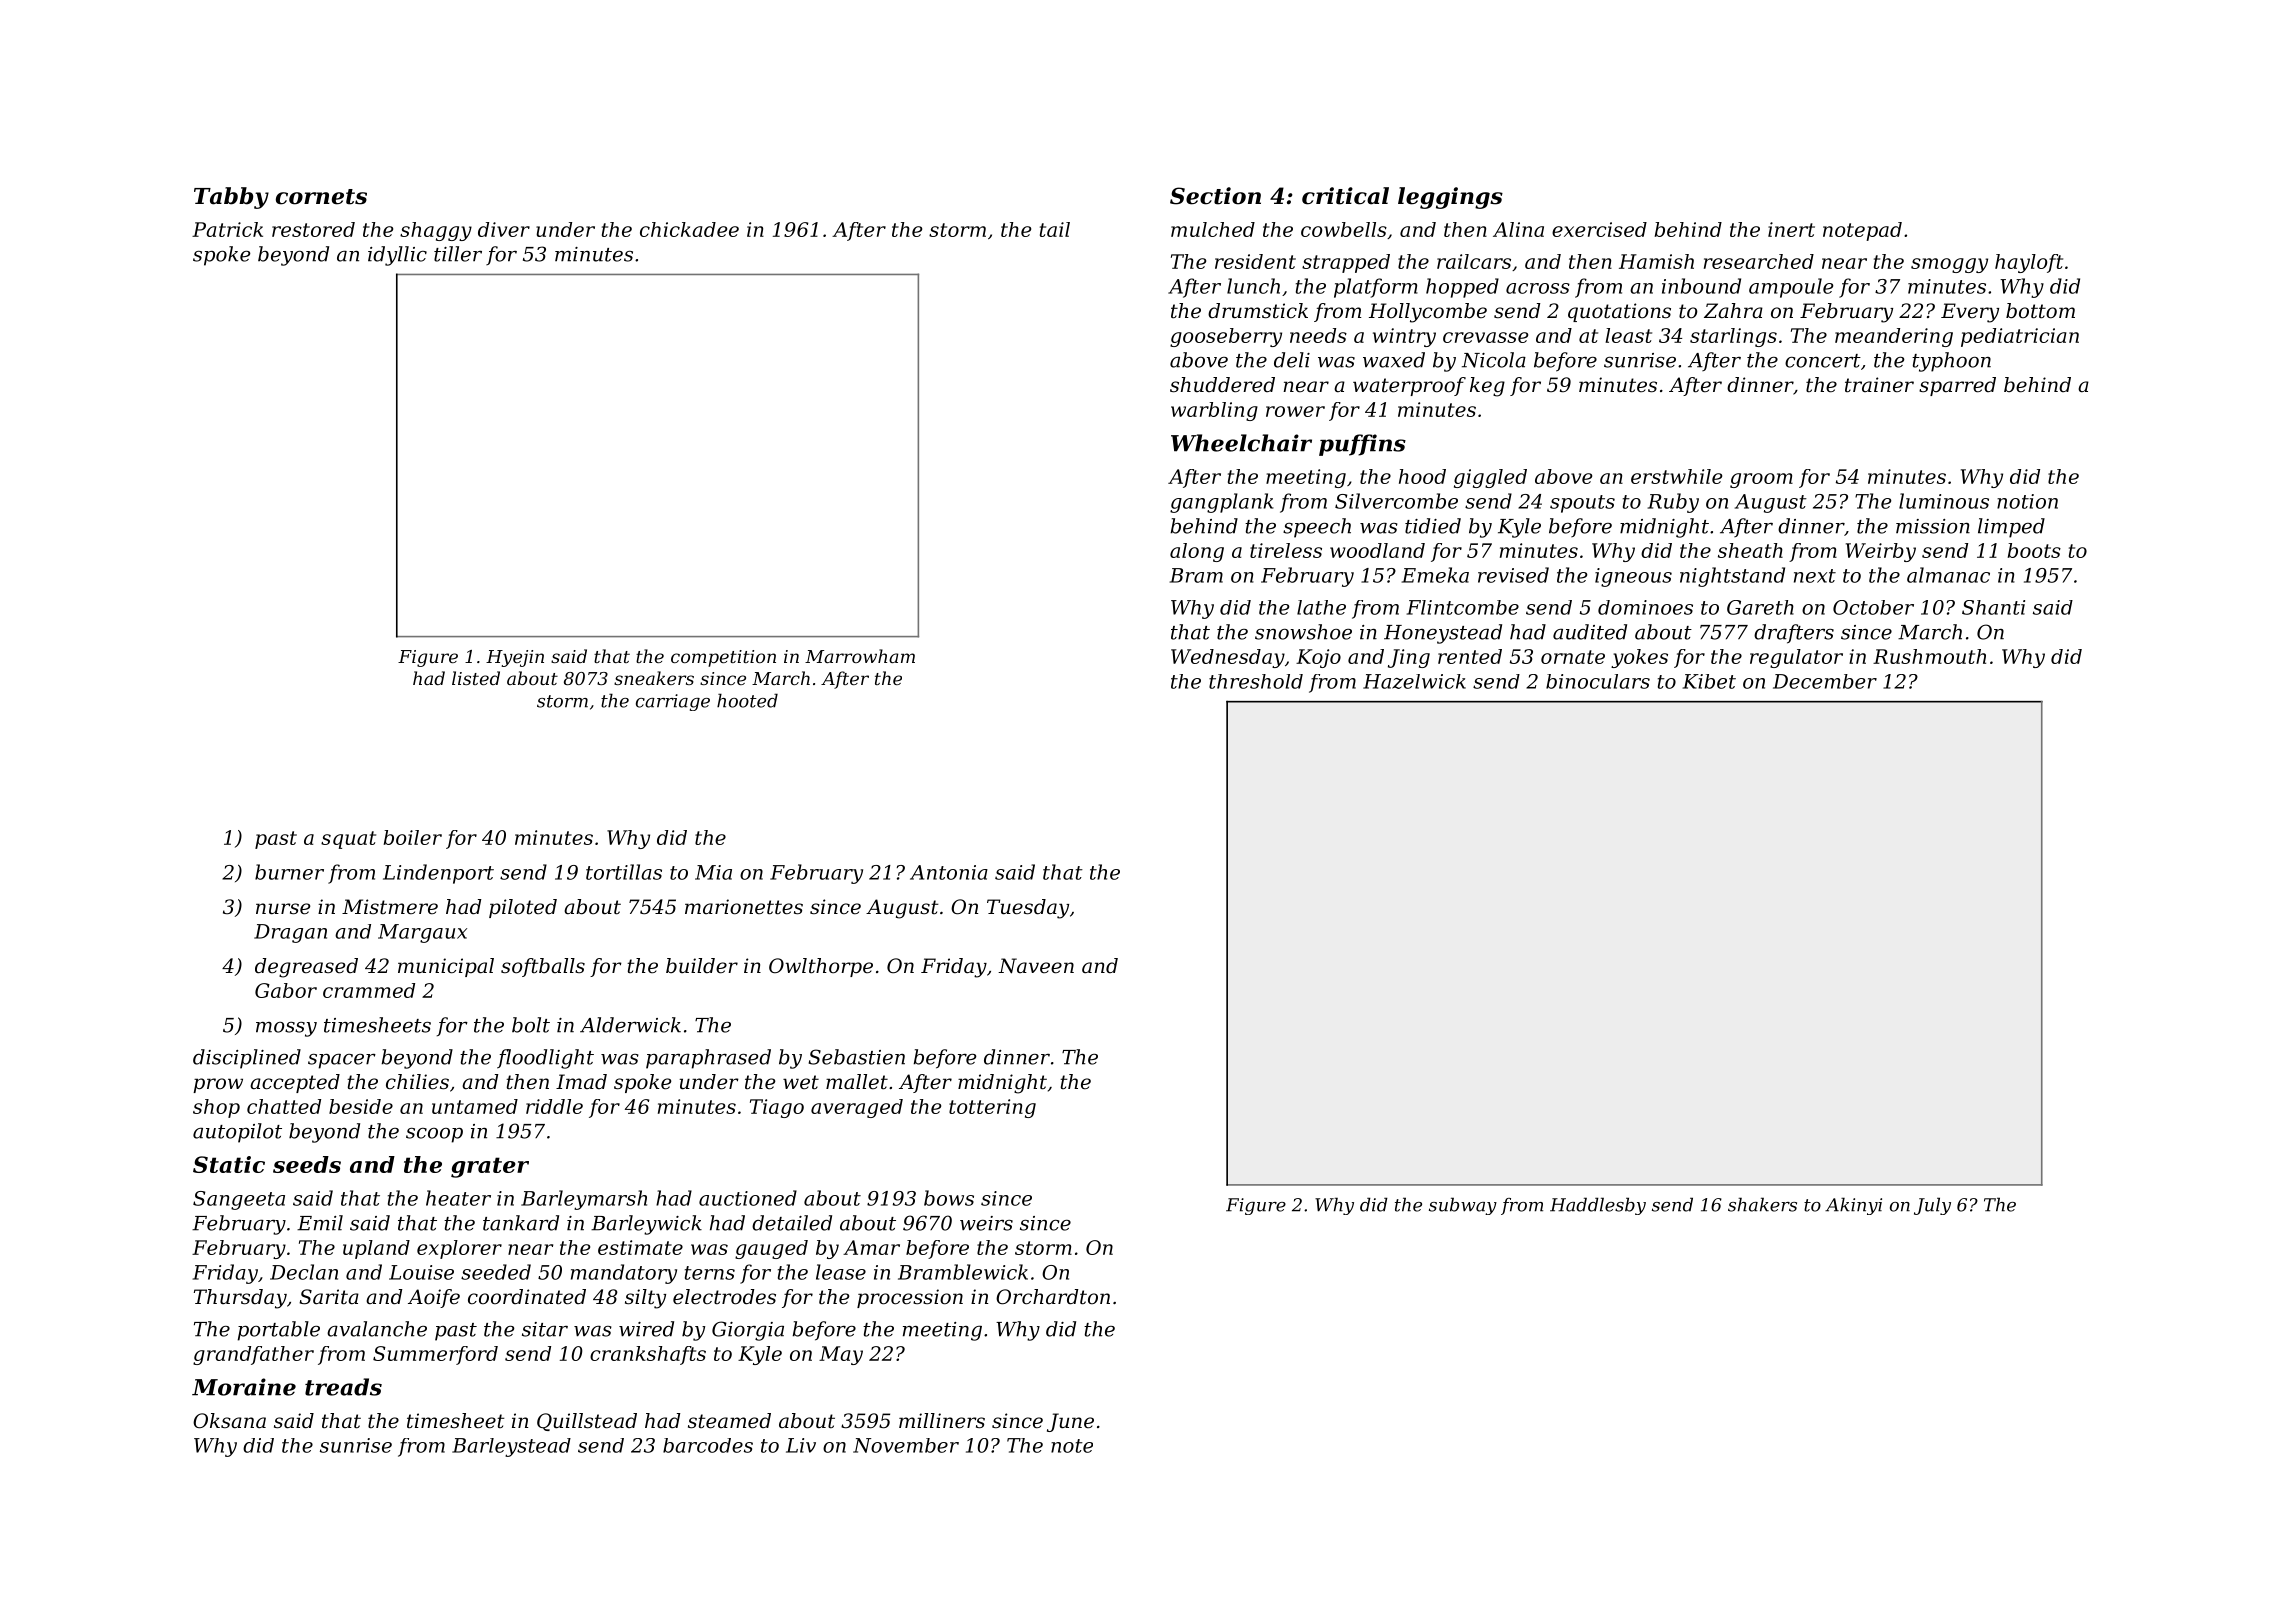  I want to click on Oksana, so click(229, 1421).
